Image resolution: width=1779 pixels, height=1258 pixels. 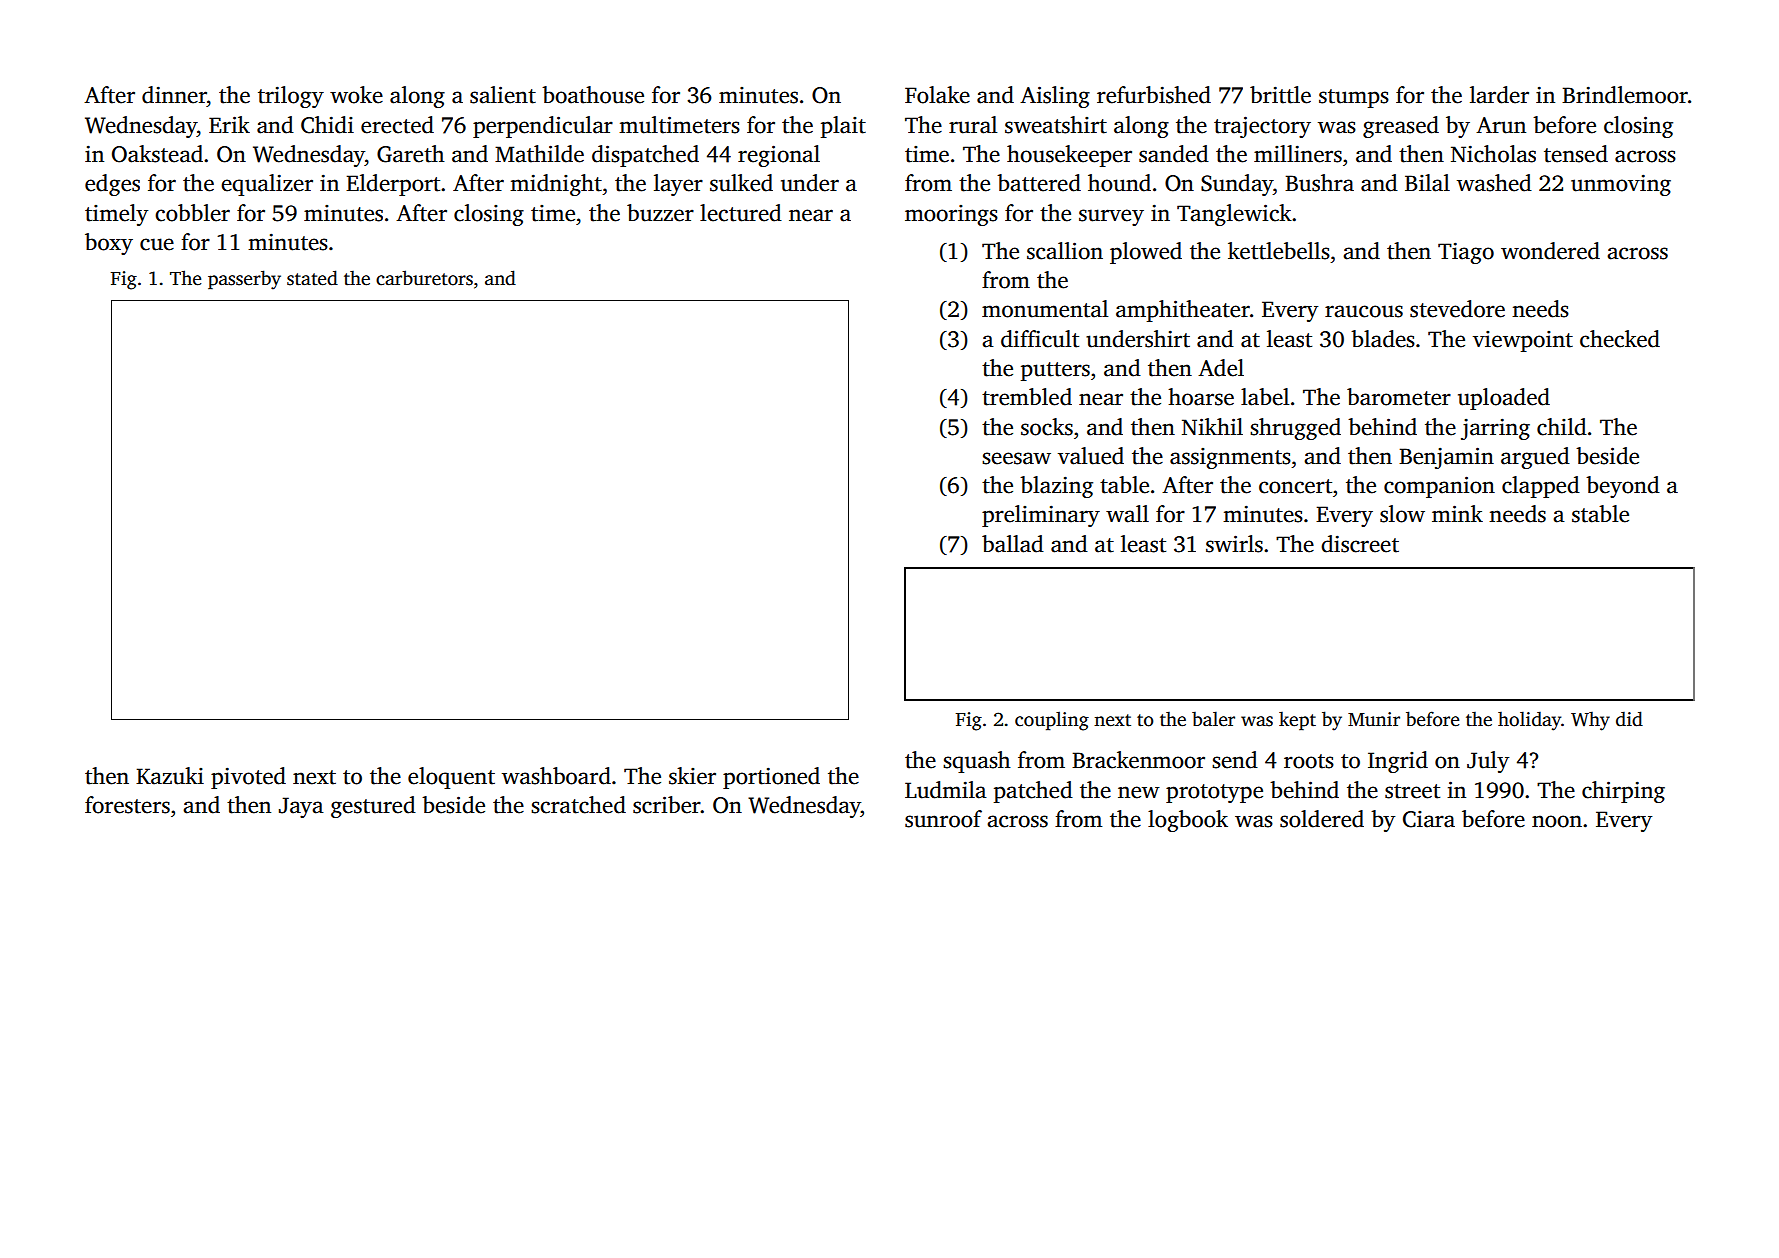 What do you see at coordinates (593, 95) in the image?
I see `boathouse` at bounding box center [593, 95].
